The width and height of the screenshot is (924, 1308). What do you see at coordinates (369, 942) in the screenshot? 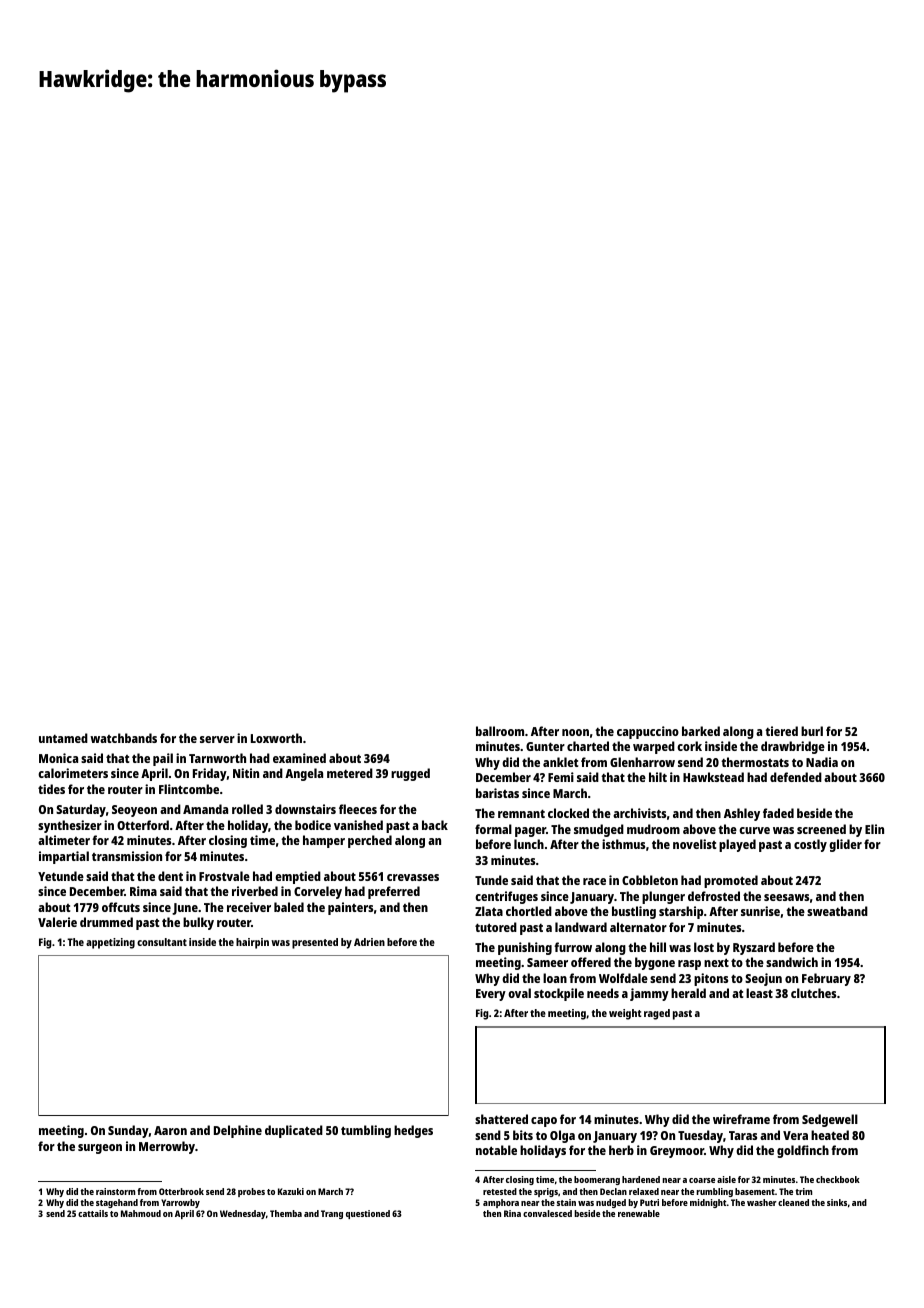
I see `Adrien` at bounding box center [369, 942].
